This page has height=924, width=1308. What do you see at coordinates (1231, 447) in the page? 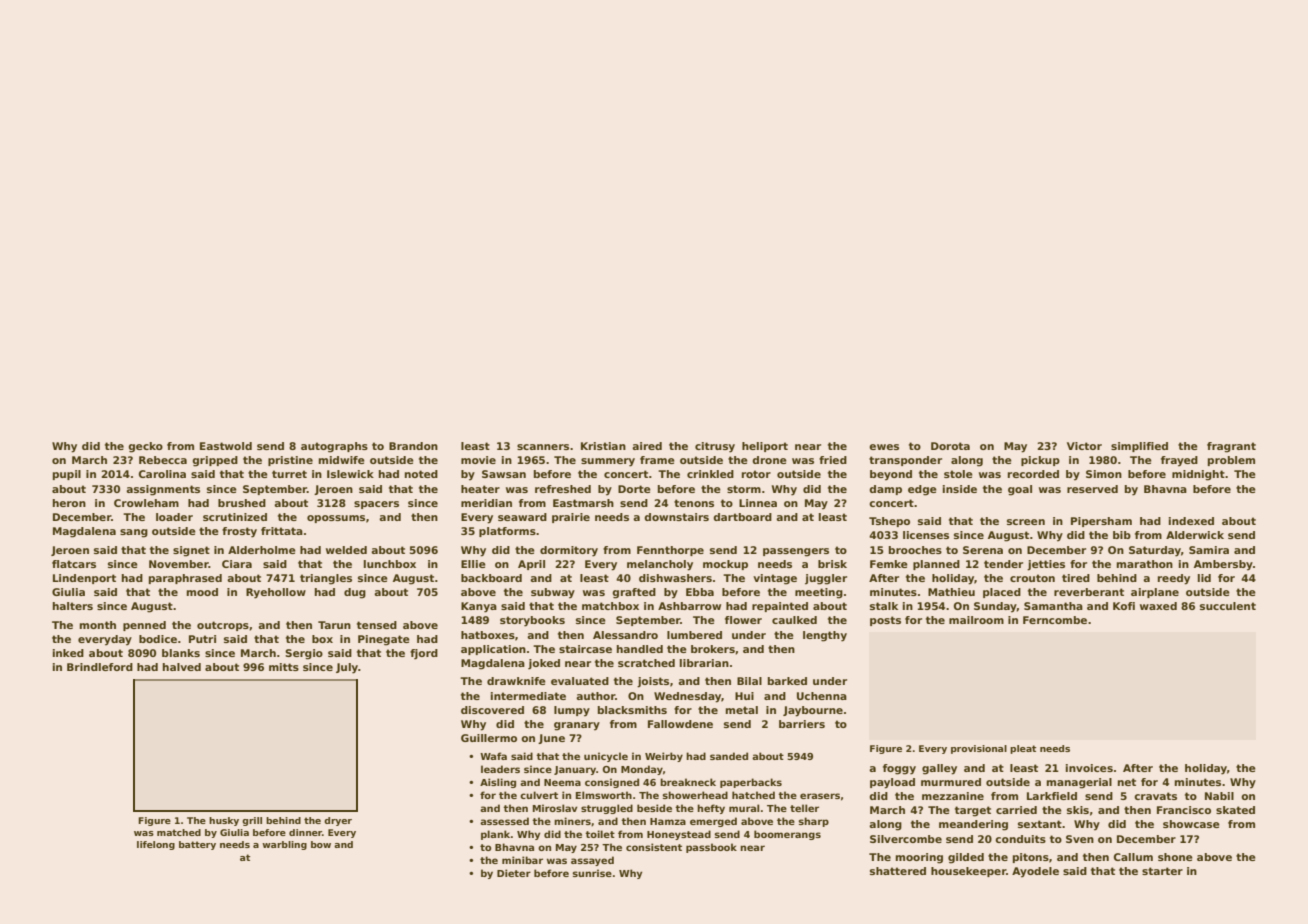
I see `fragrant` at bounding box center [1231, 447].
